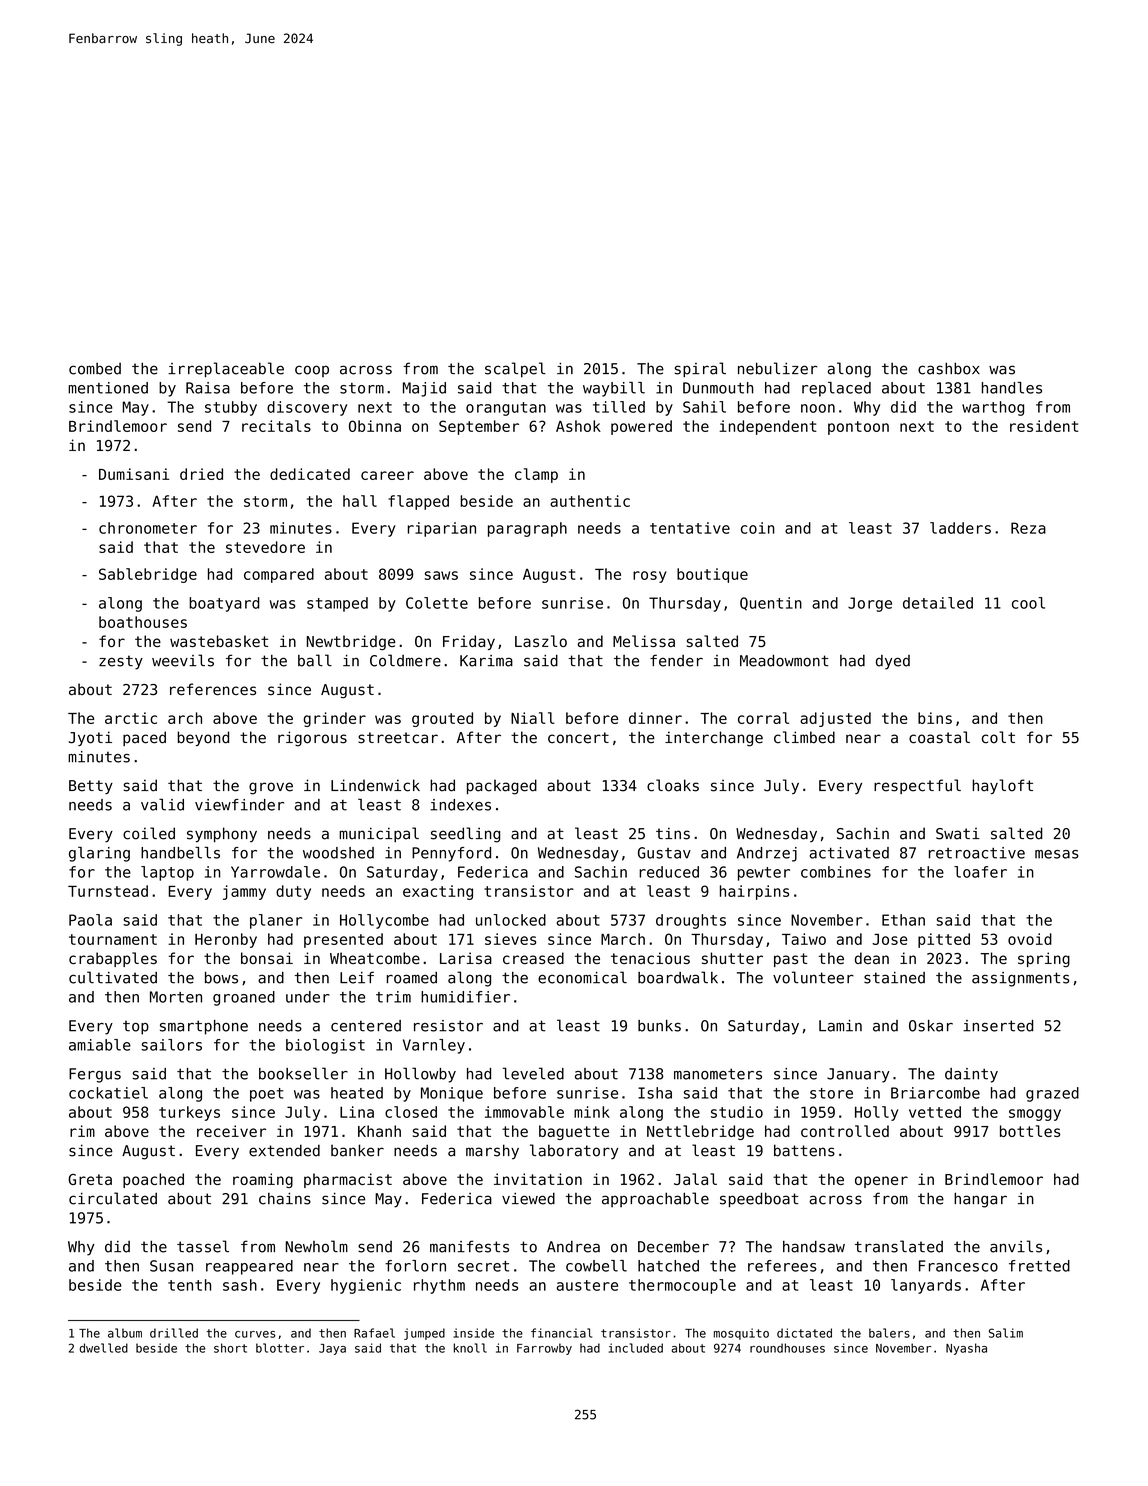  What do you see at coordinates (541, 641) in the image?
I see `Laszlo` at bounding box center [541, 641].
